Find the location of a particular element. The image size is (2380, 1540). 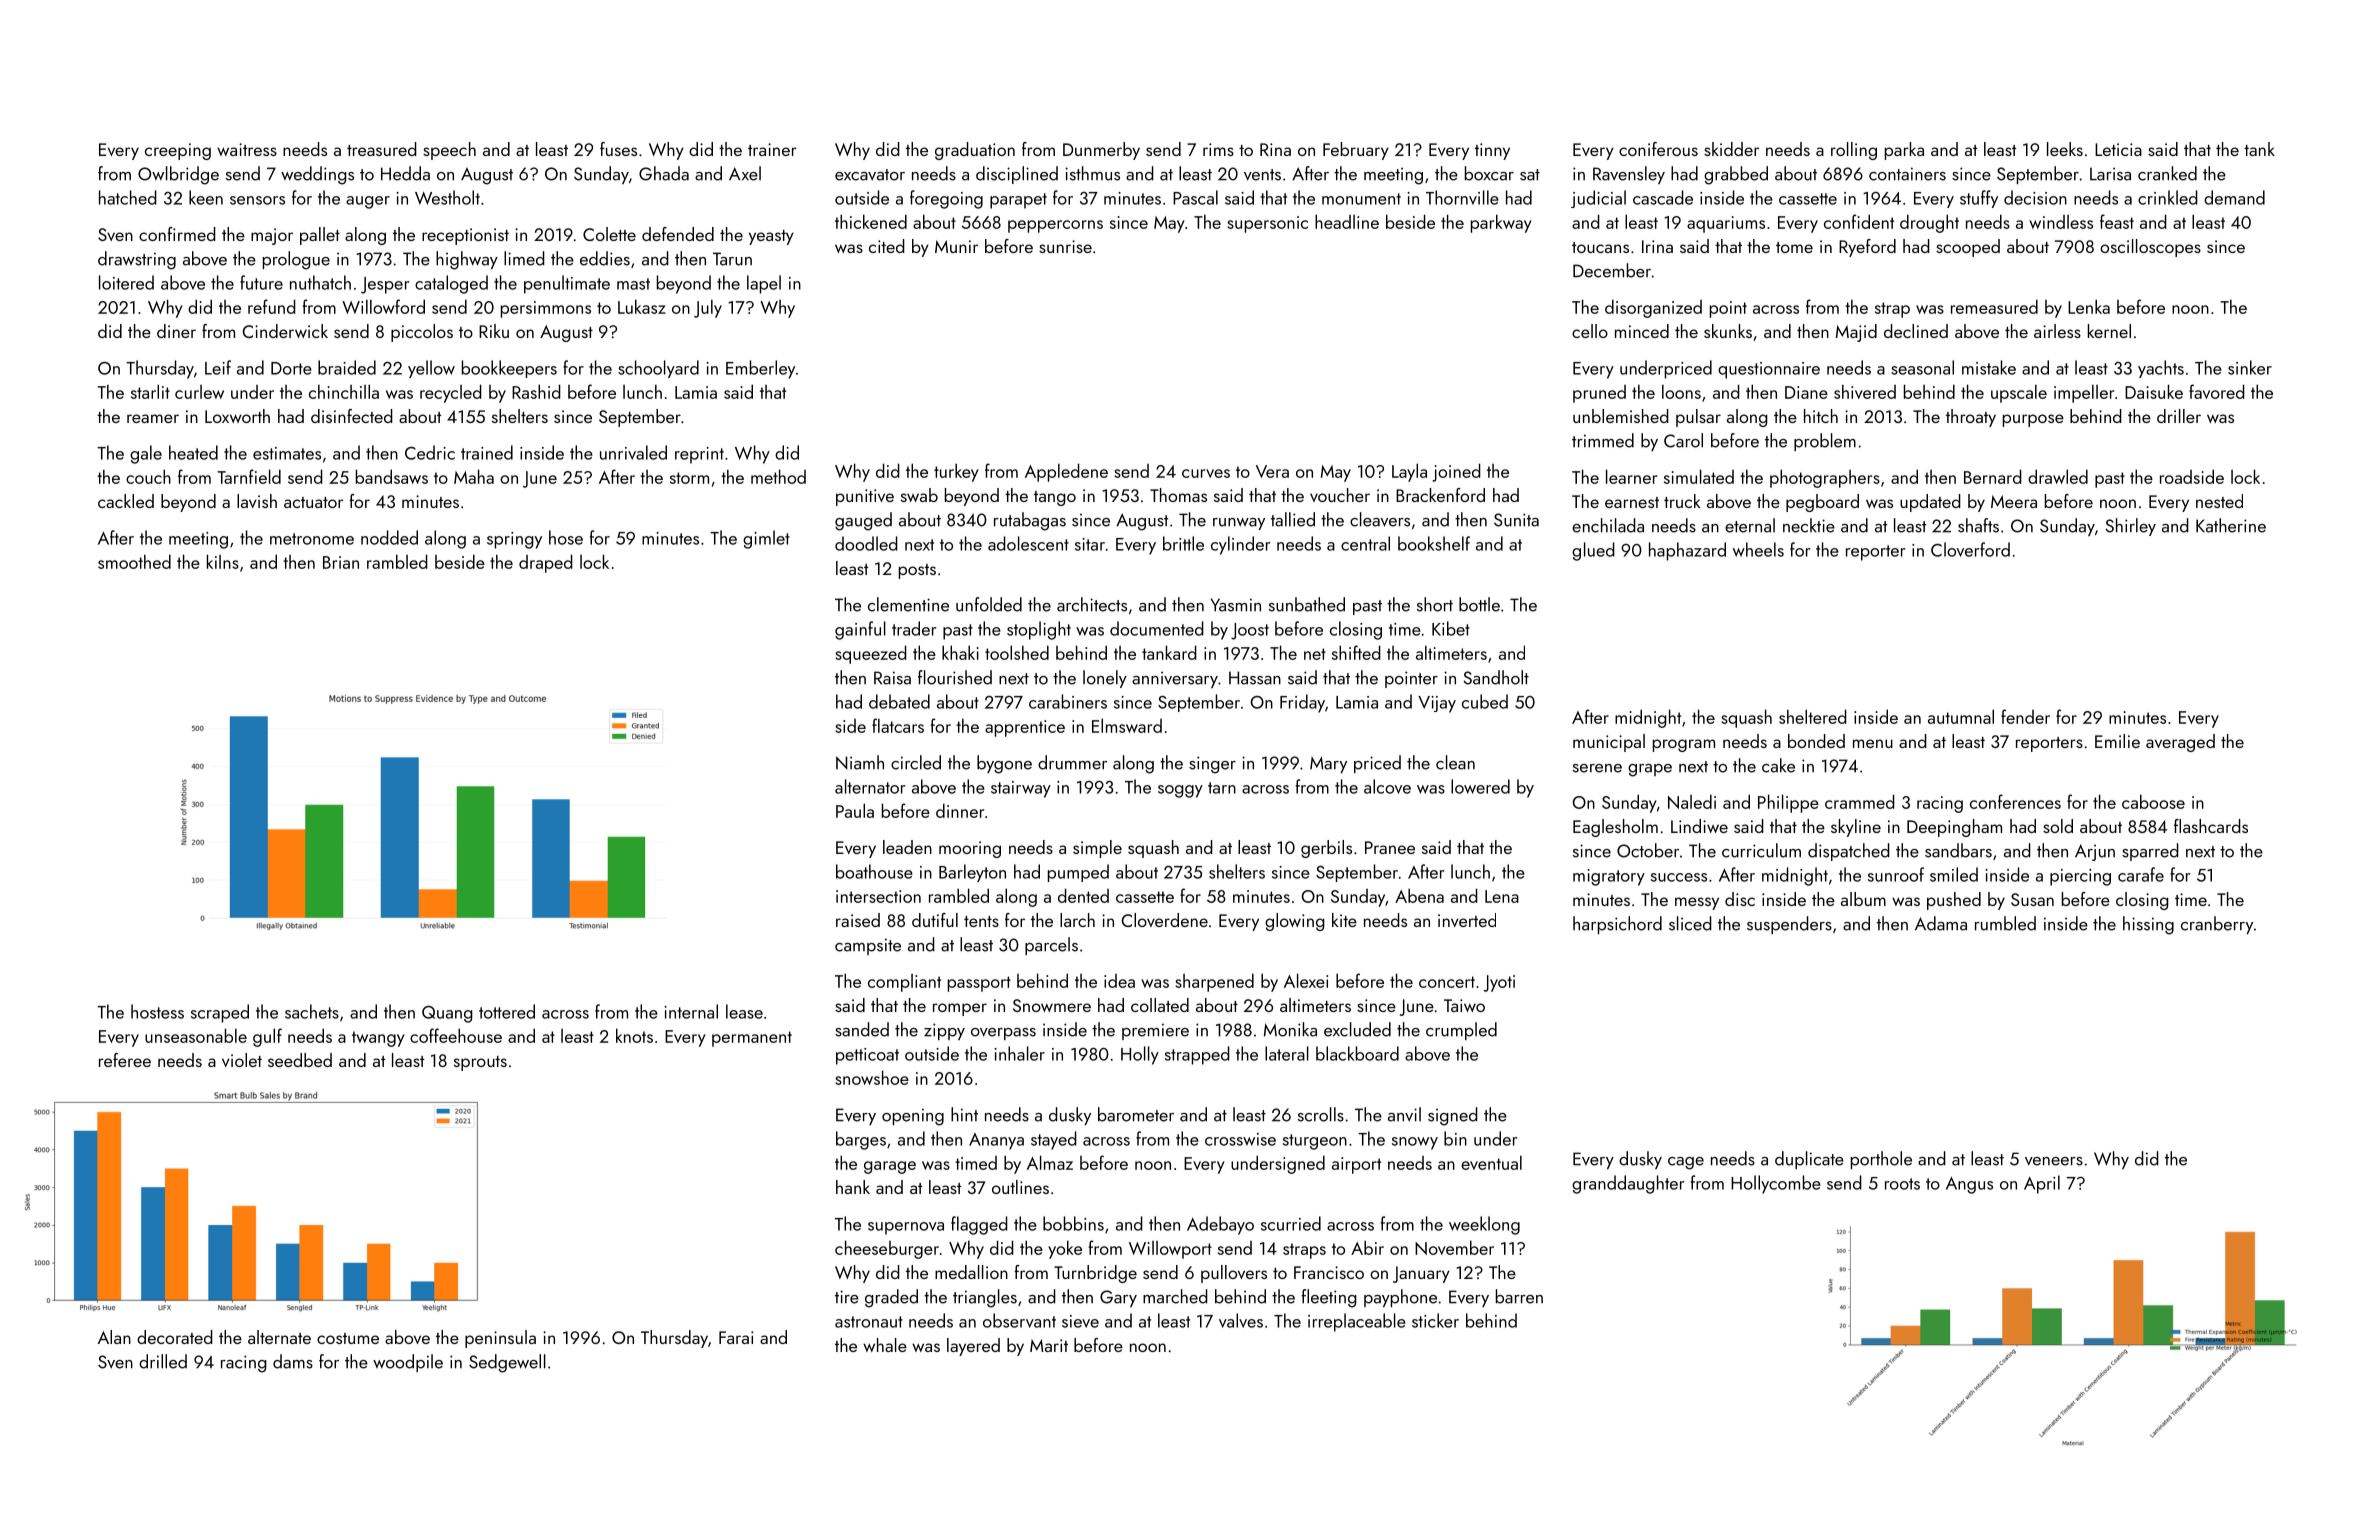

trainer is located at coordinates (772, 149).
